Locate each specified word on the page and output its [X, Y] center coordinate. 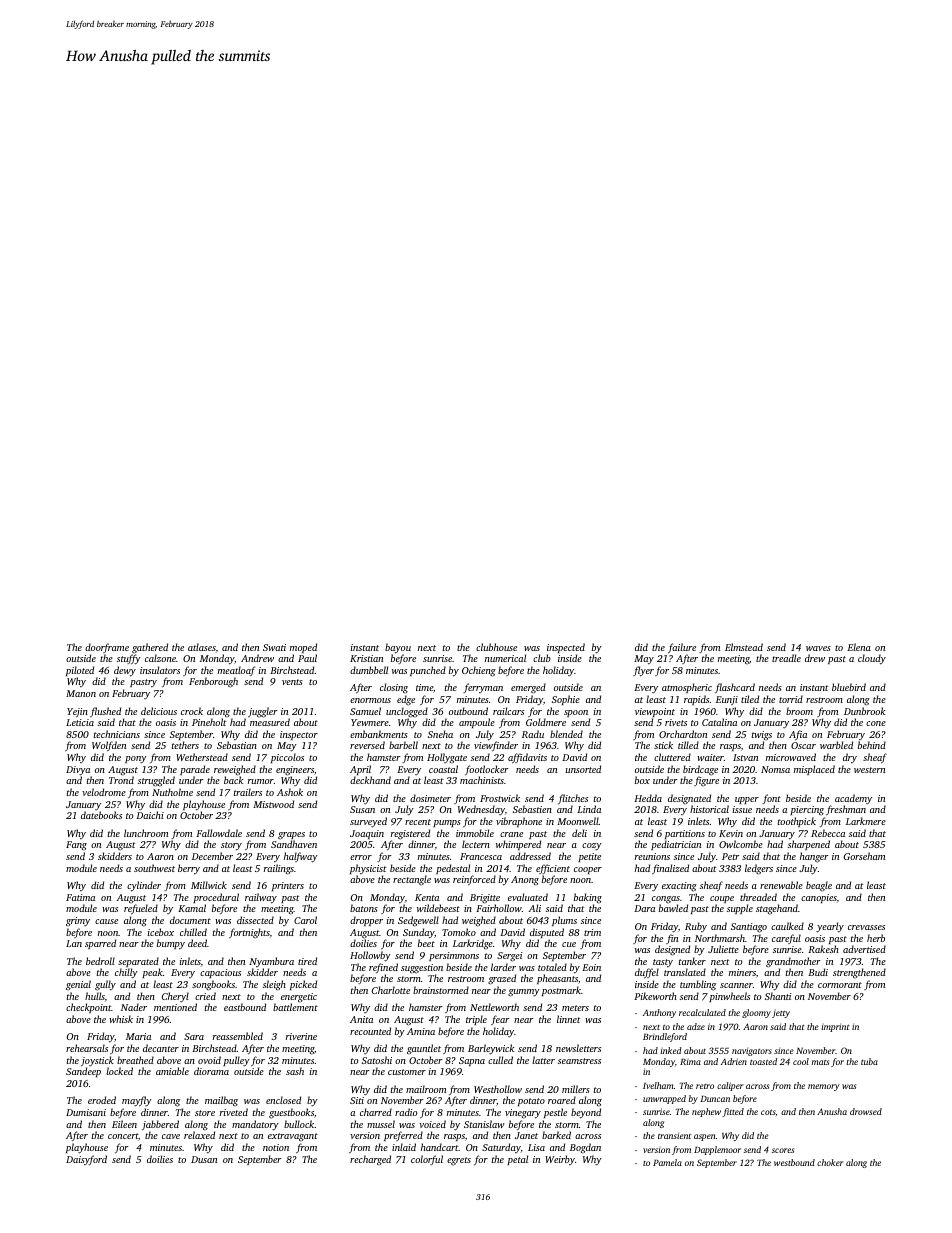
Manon [81, 693]
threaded [758, 897]
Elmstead [744, 647]
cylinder [144, 886]
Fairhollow [499, 908]
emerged [528, 688]
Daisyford [86, 1160]
